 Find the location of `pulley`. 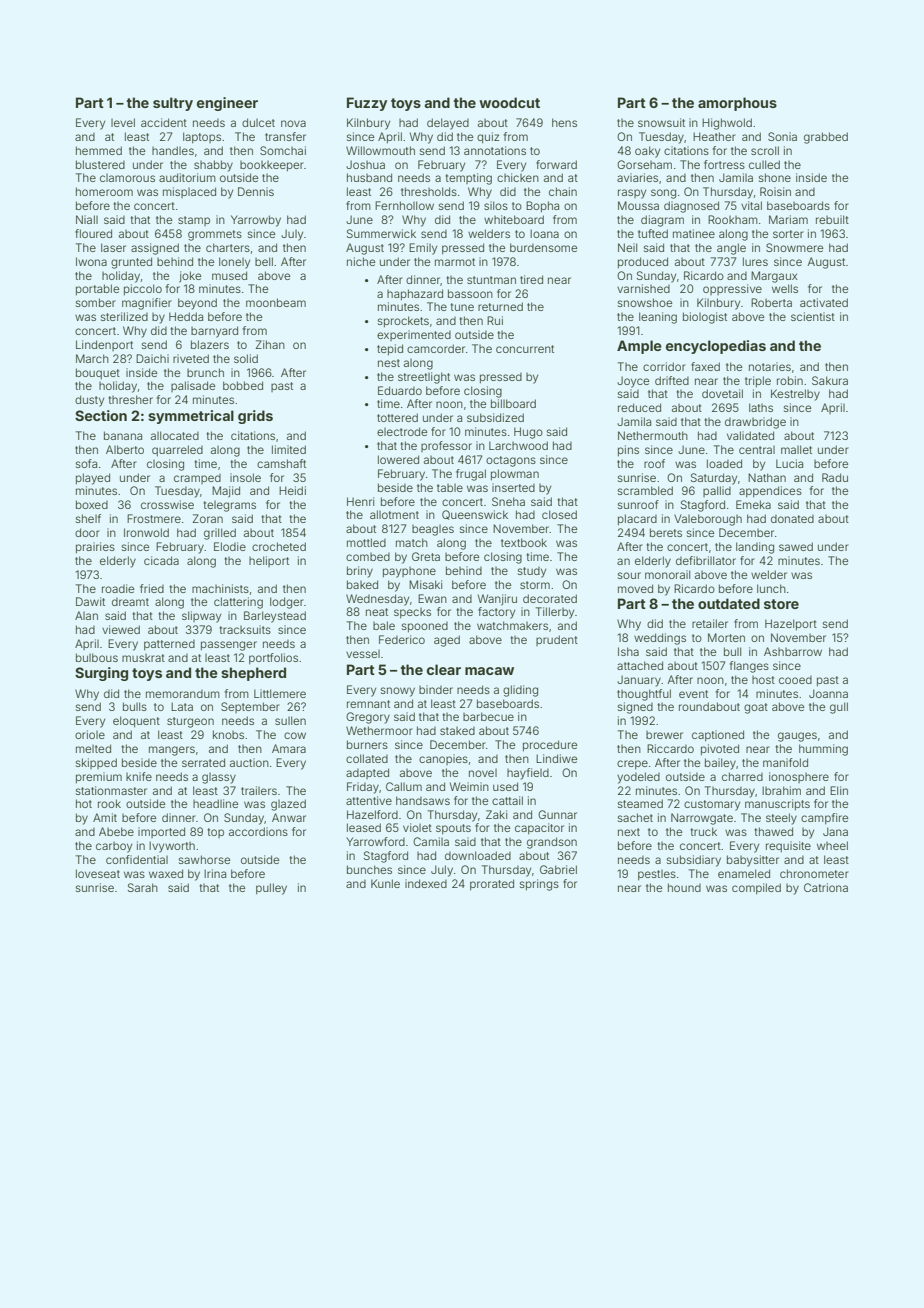

pulley is located at coordinates (271, 889).
